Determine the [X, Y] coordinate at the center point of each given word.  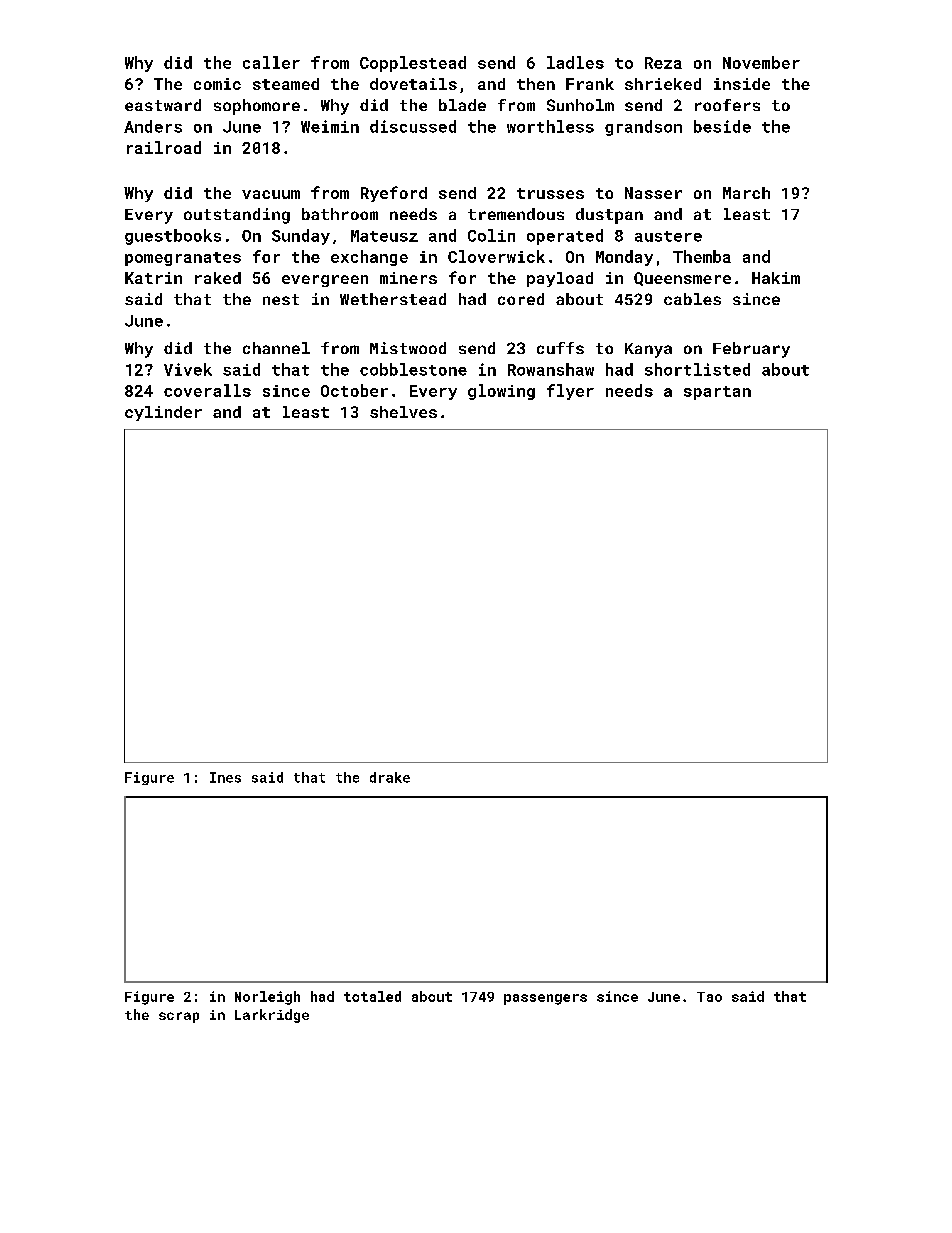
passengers [545, 999]
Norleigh [267, 998]
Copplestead [413, 64]
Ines [225, 777]
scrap [179, 1017]
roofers [727, 105]
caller [271, 62]
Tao [709, 997]
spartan [717, 393]
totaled [372, 996]
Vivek [188, 369]
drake [390, 777]
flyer [570, 392]
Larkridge [272, 1016]
